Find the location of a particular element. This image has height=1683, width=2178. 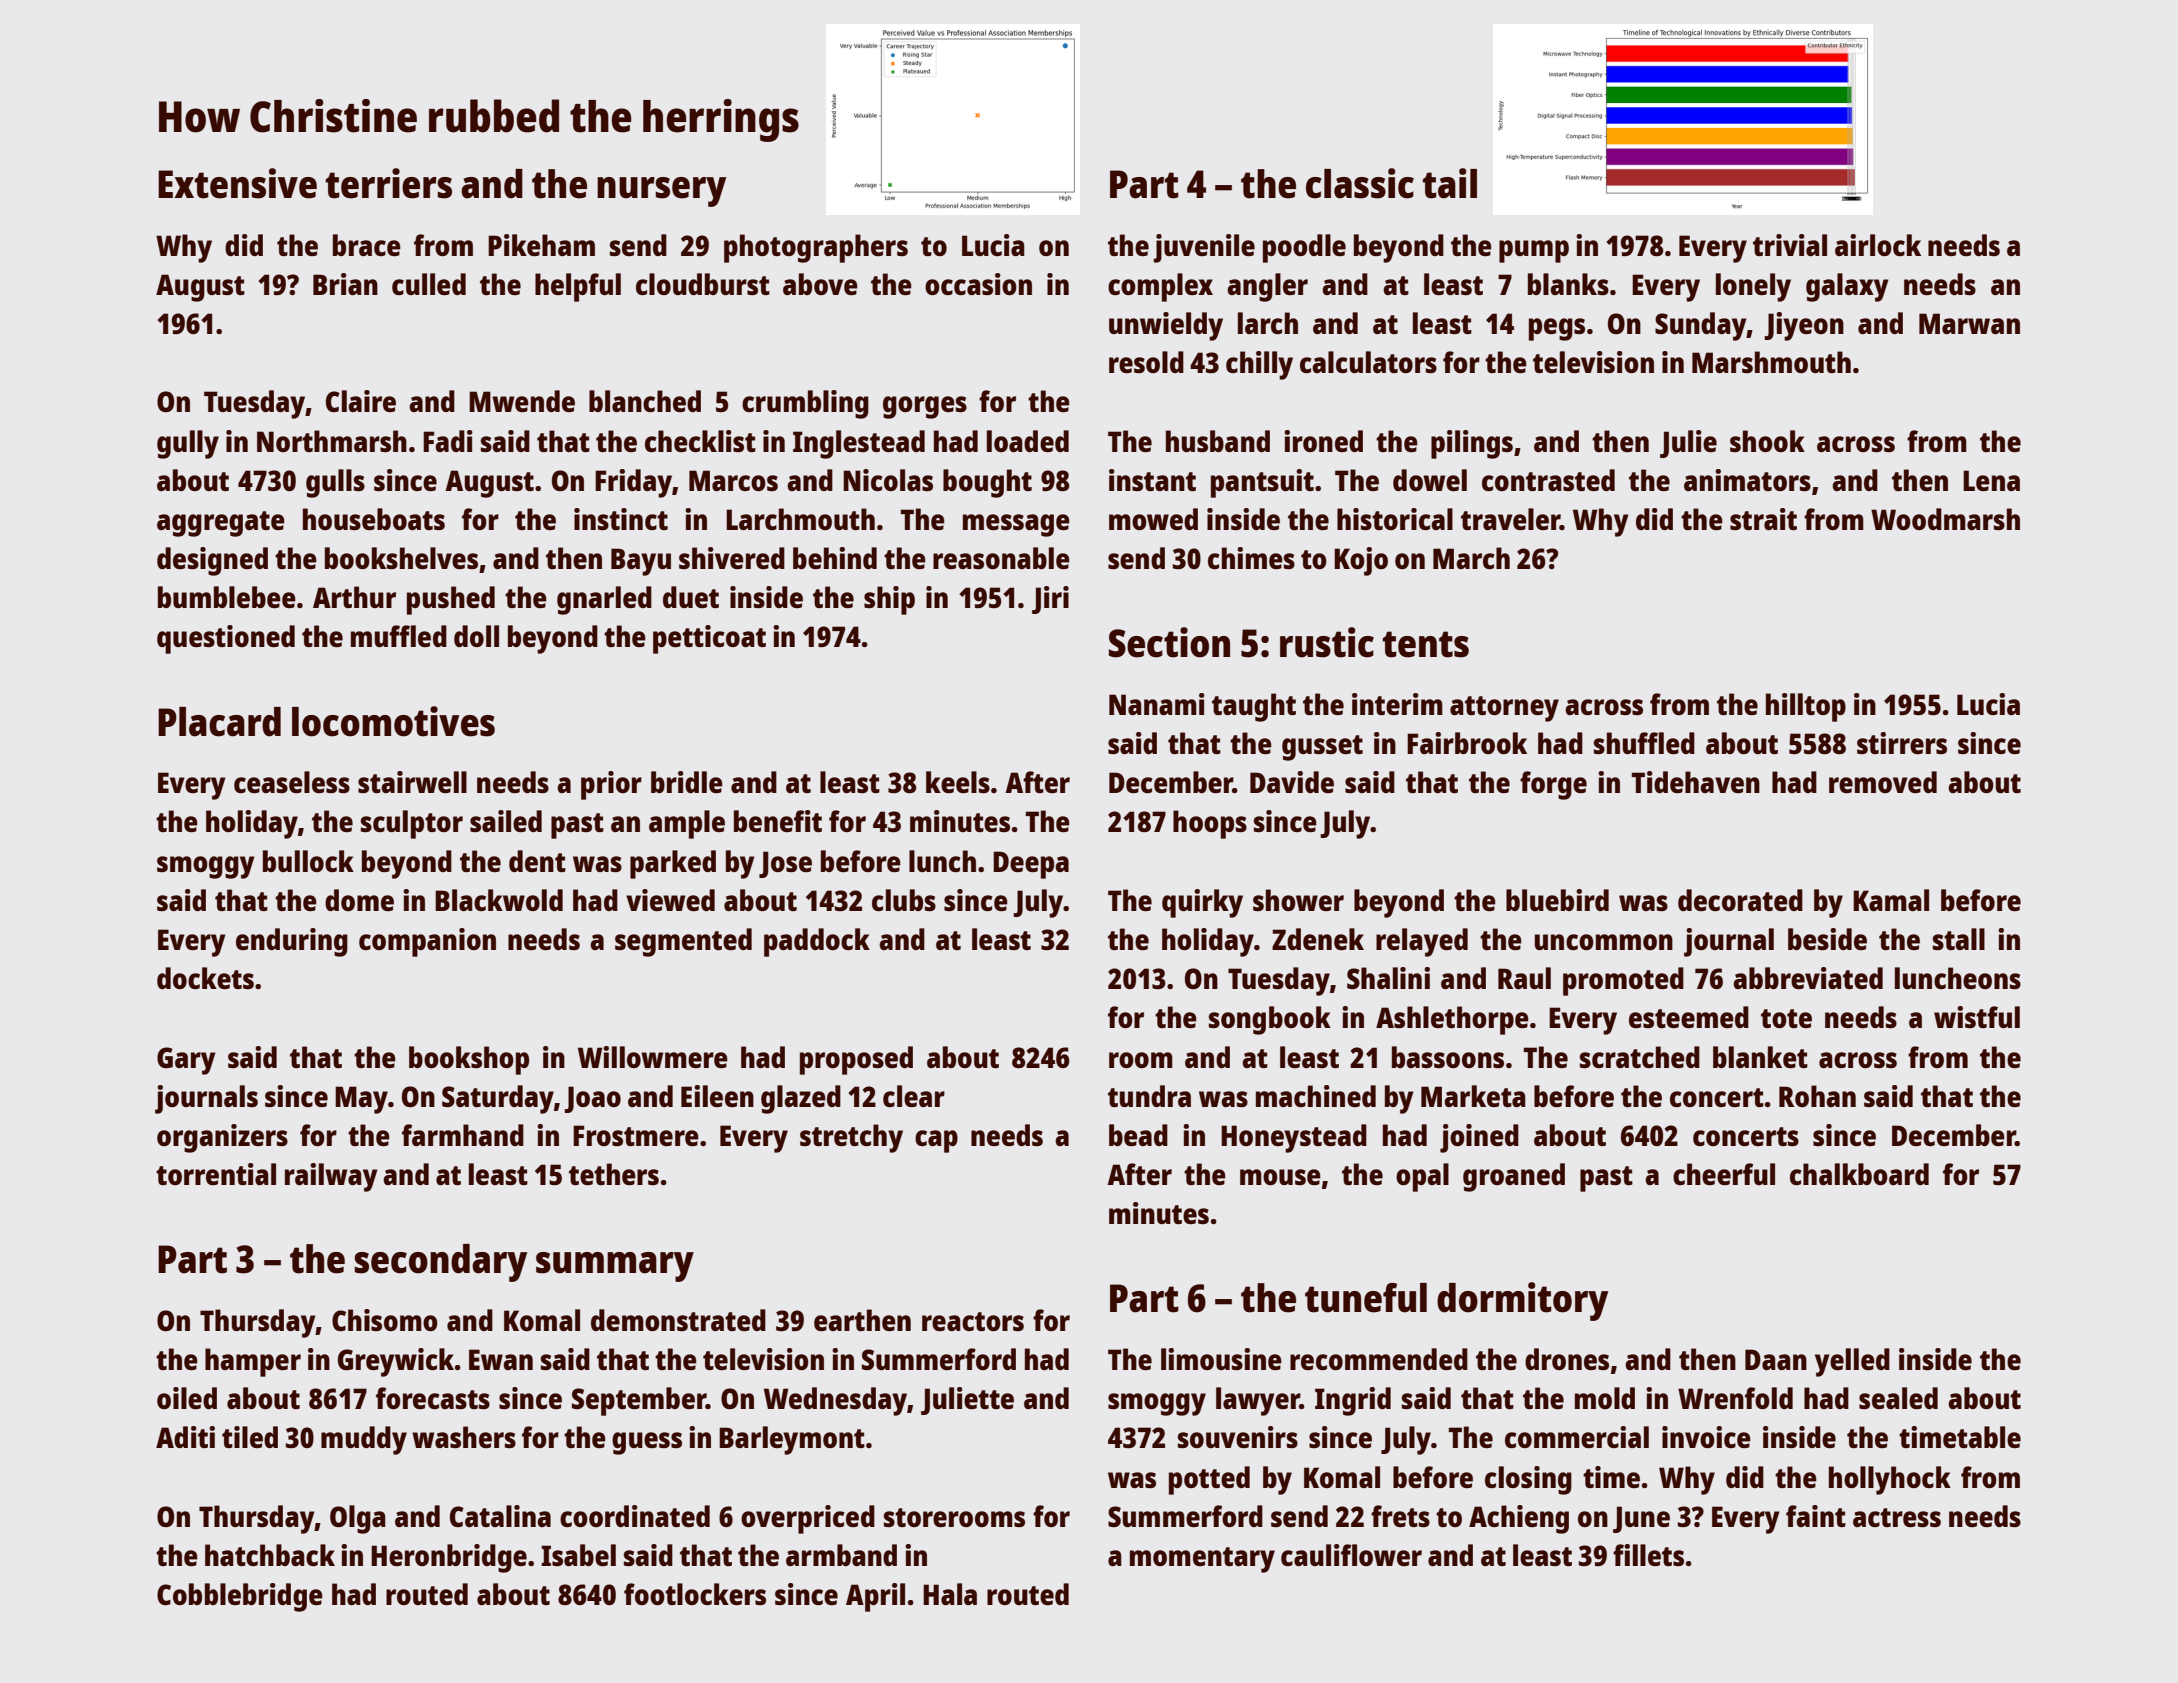

organizers is located at coordinates (222, 1138).
